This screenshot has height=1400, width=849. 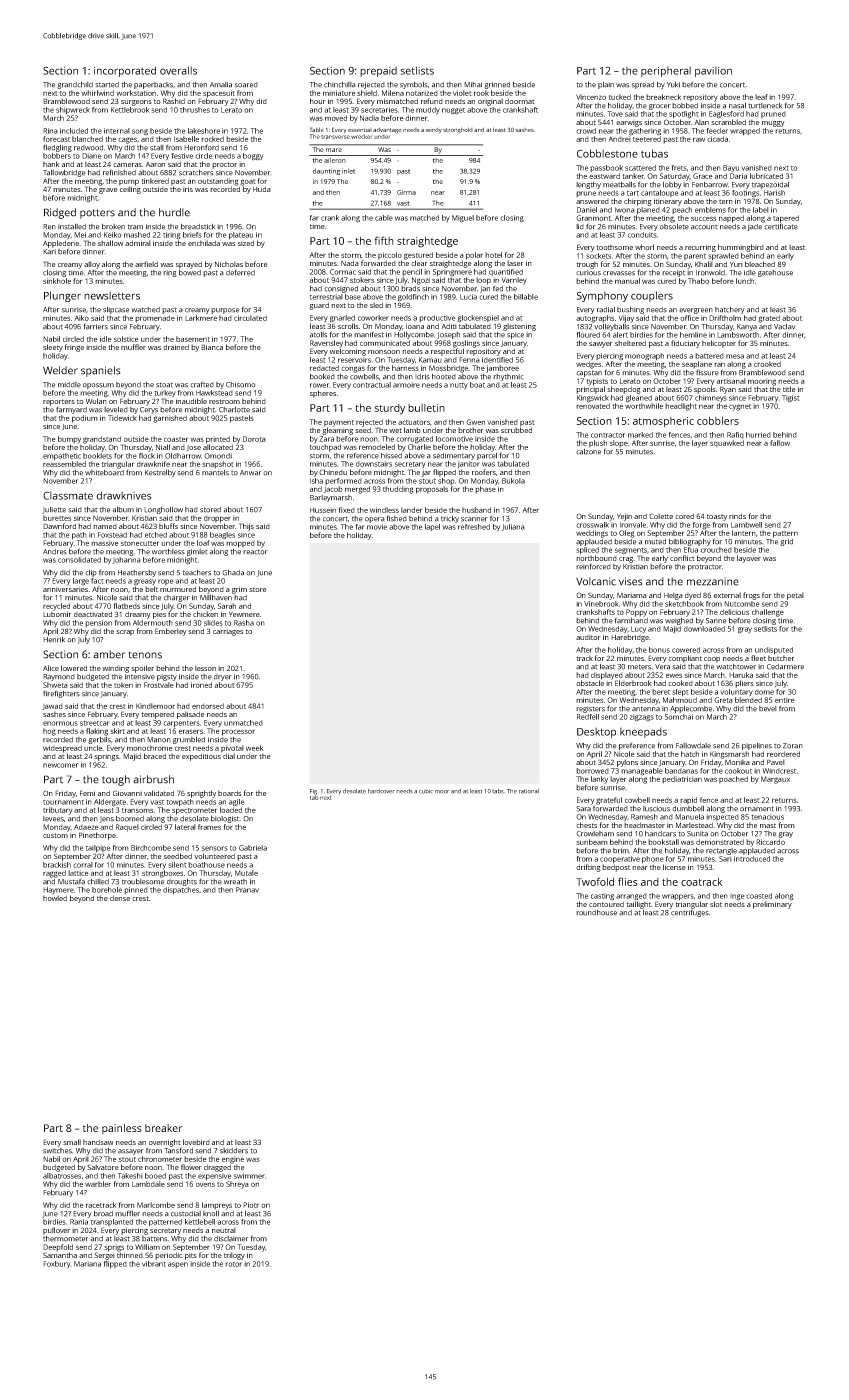 I want to click on Juliette, so click(x=54, y=510).
